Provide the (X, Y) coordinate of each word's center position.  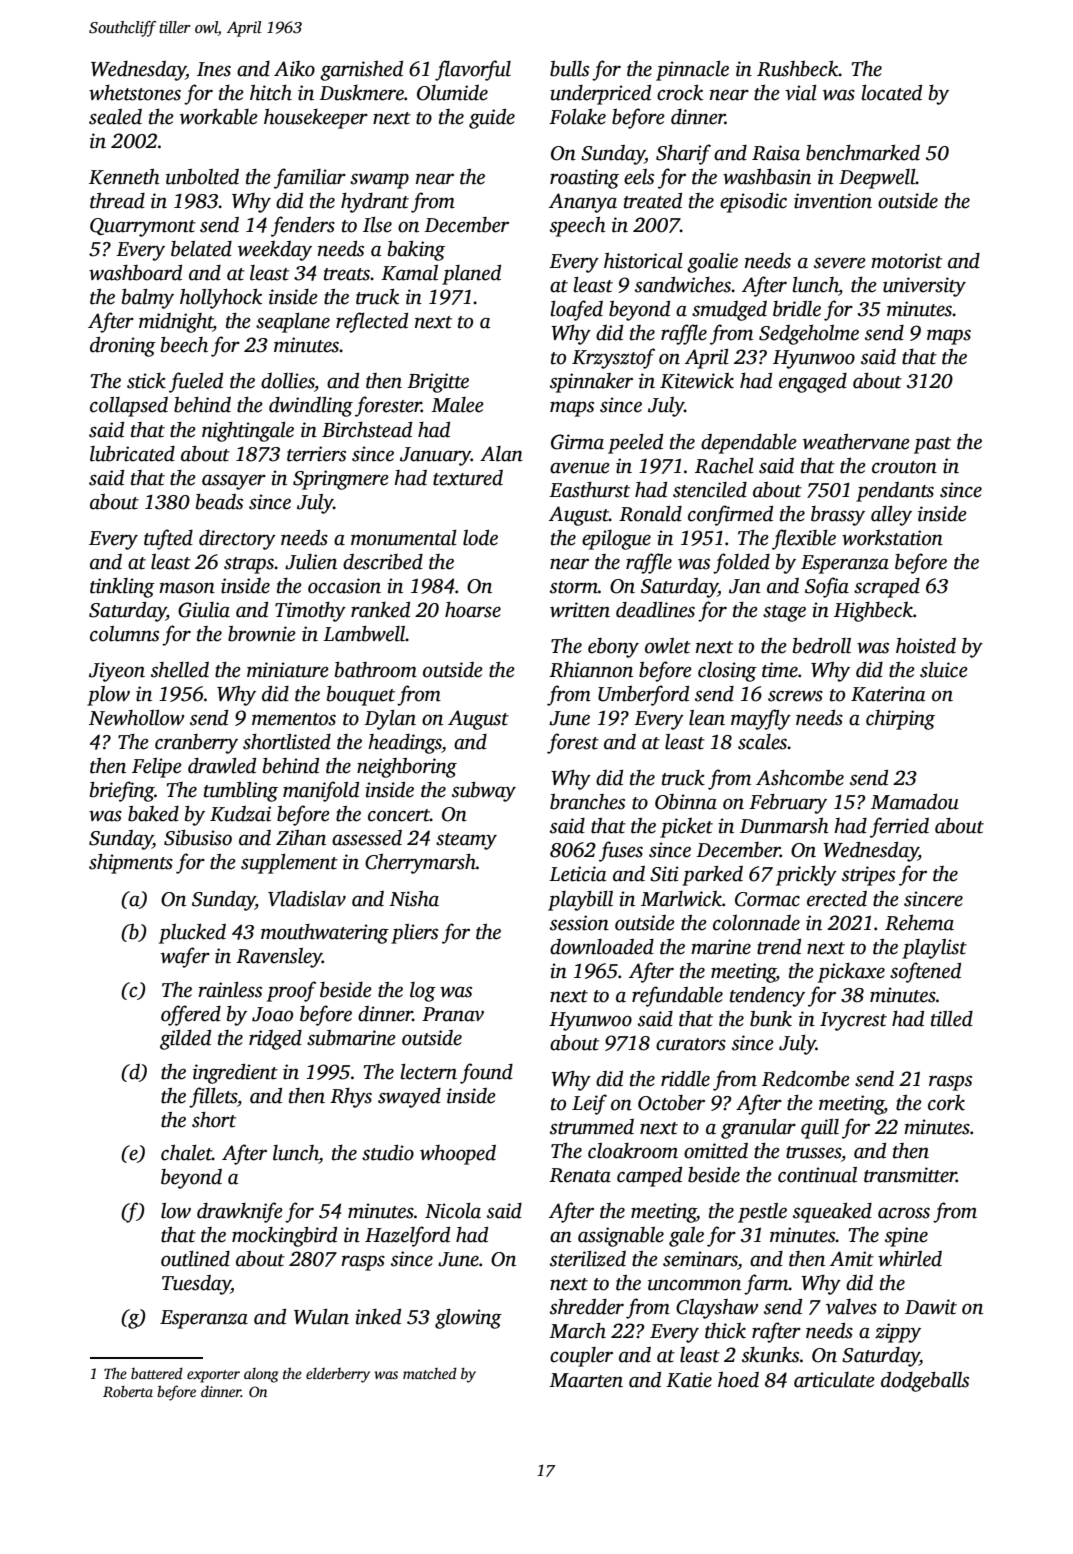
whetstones (135, 93)
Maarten (586, 1380)
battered (157, 1373)
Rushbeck (798, 69)
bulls (569, 69)
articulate (834, 1380)
